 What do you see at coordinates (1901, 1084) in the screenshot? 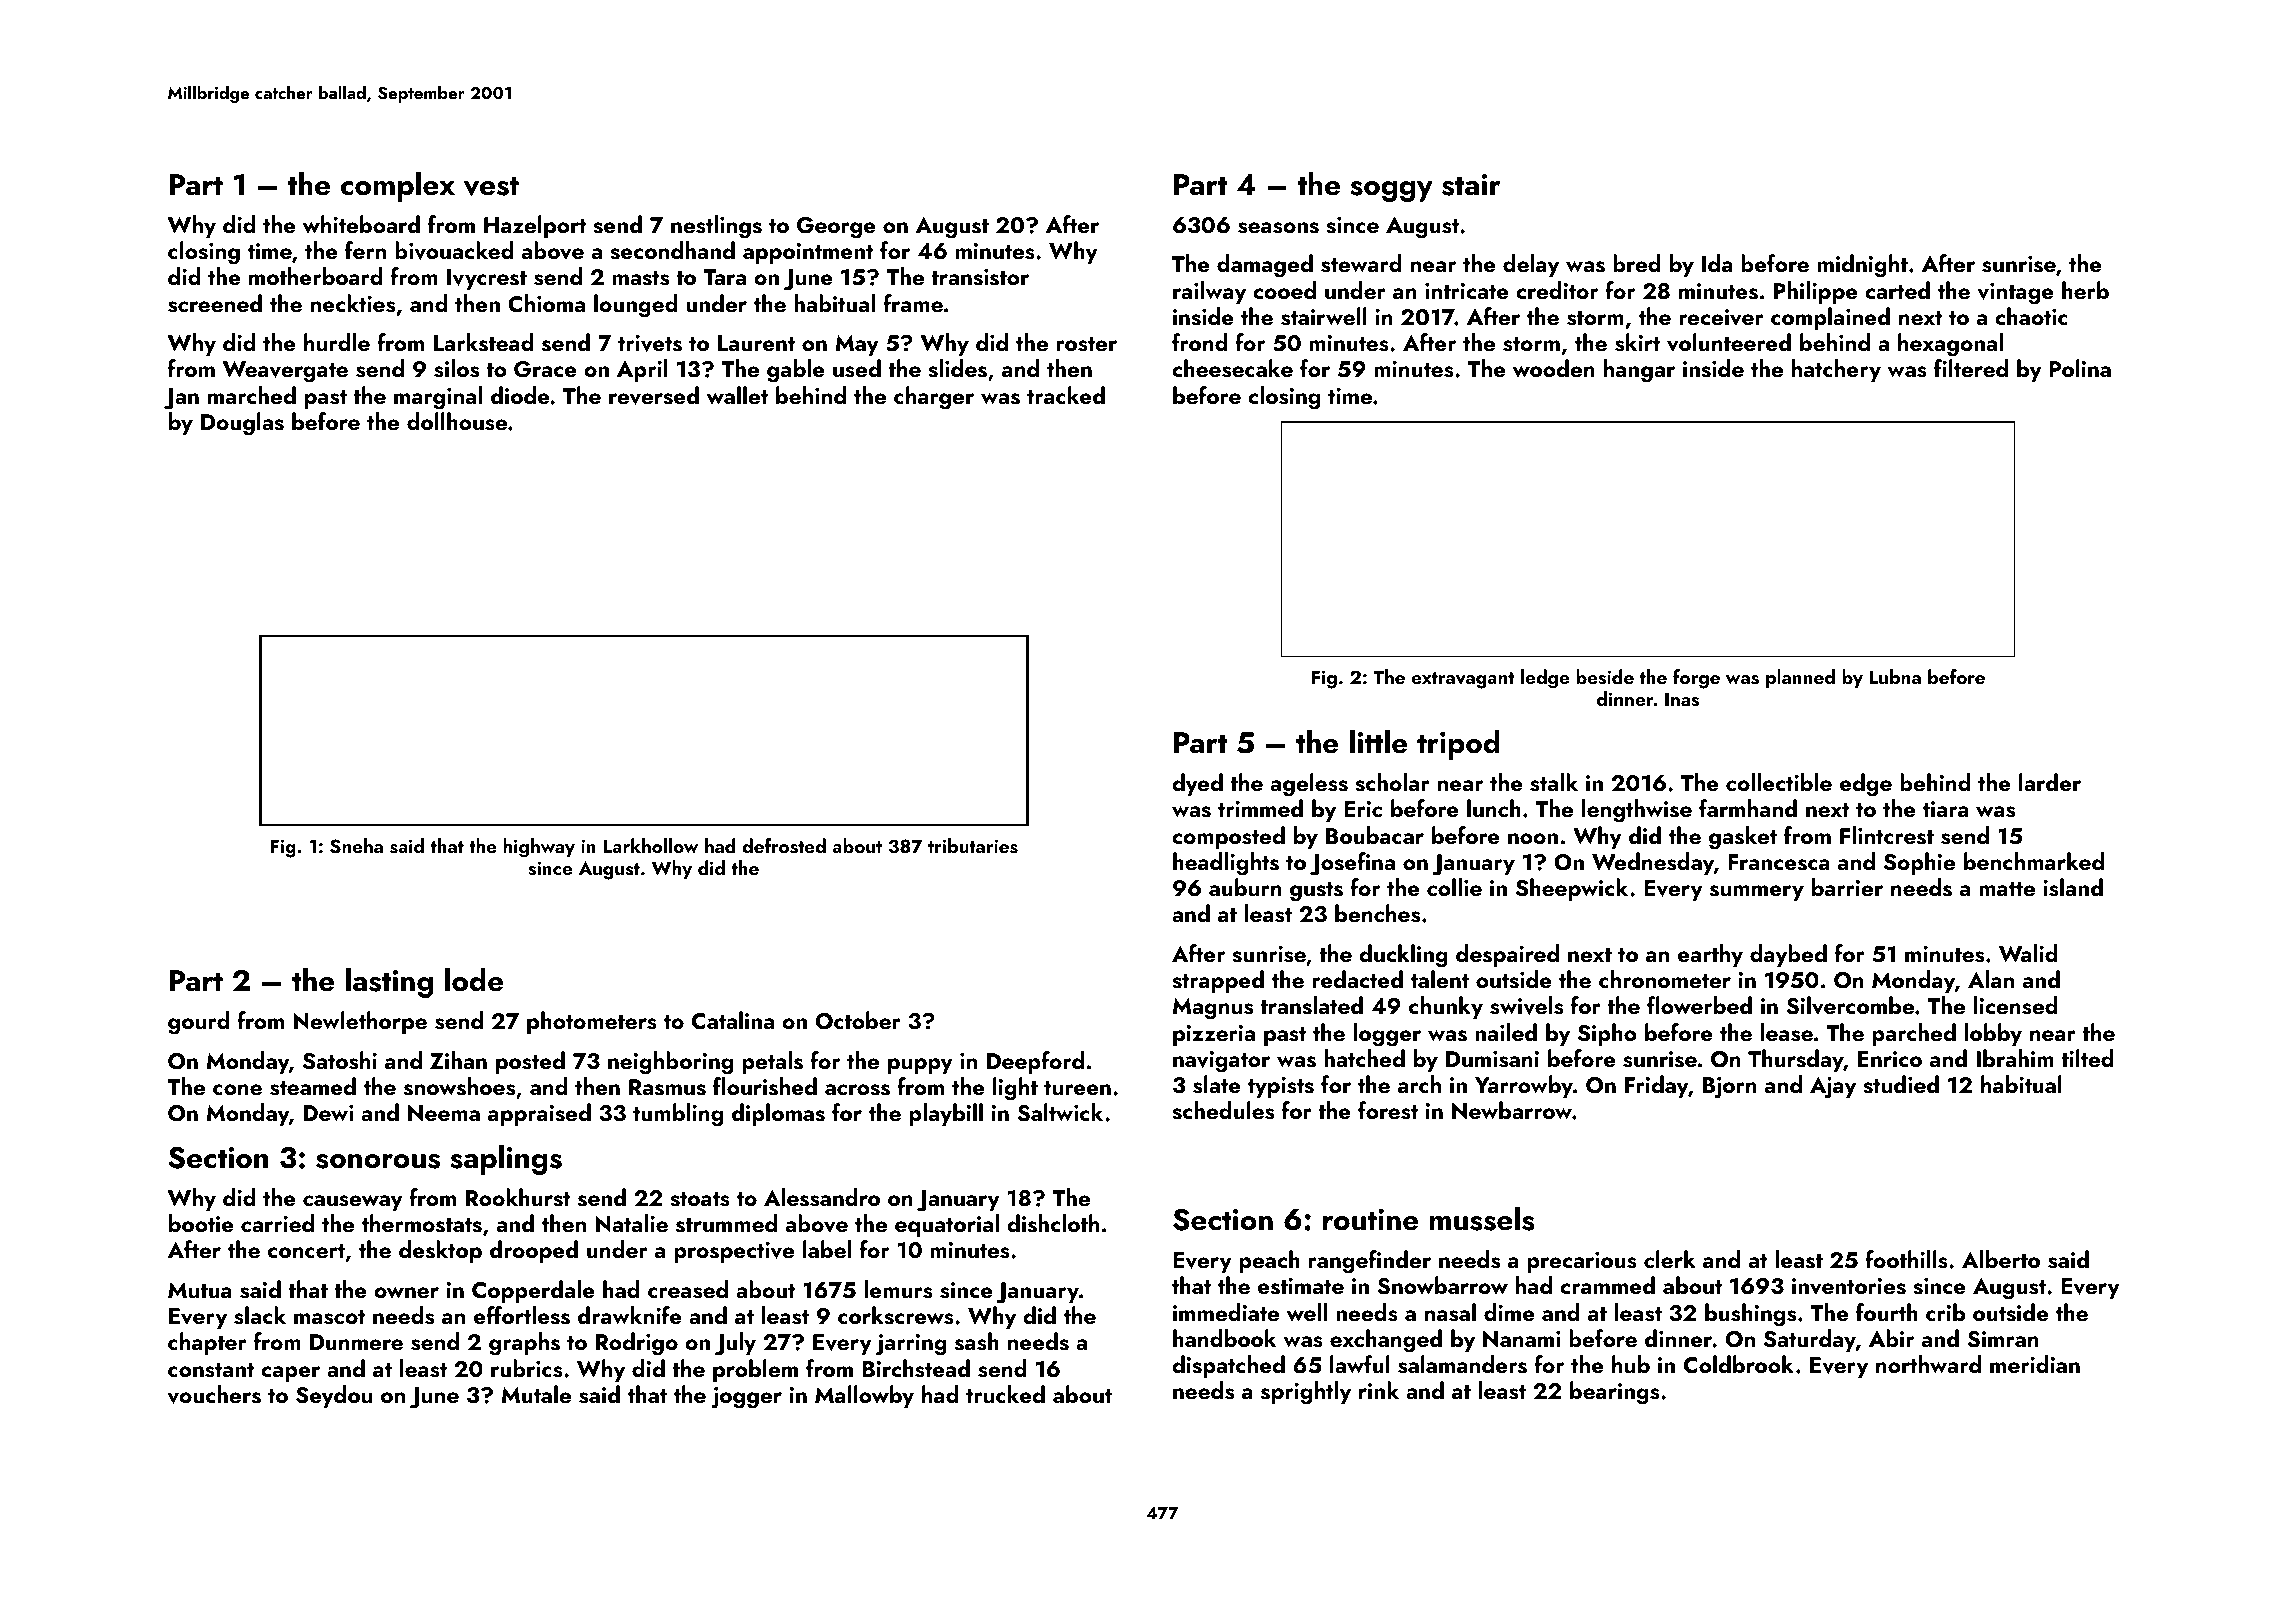
I see `studied` at bounding box center [1901, 1084].
